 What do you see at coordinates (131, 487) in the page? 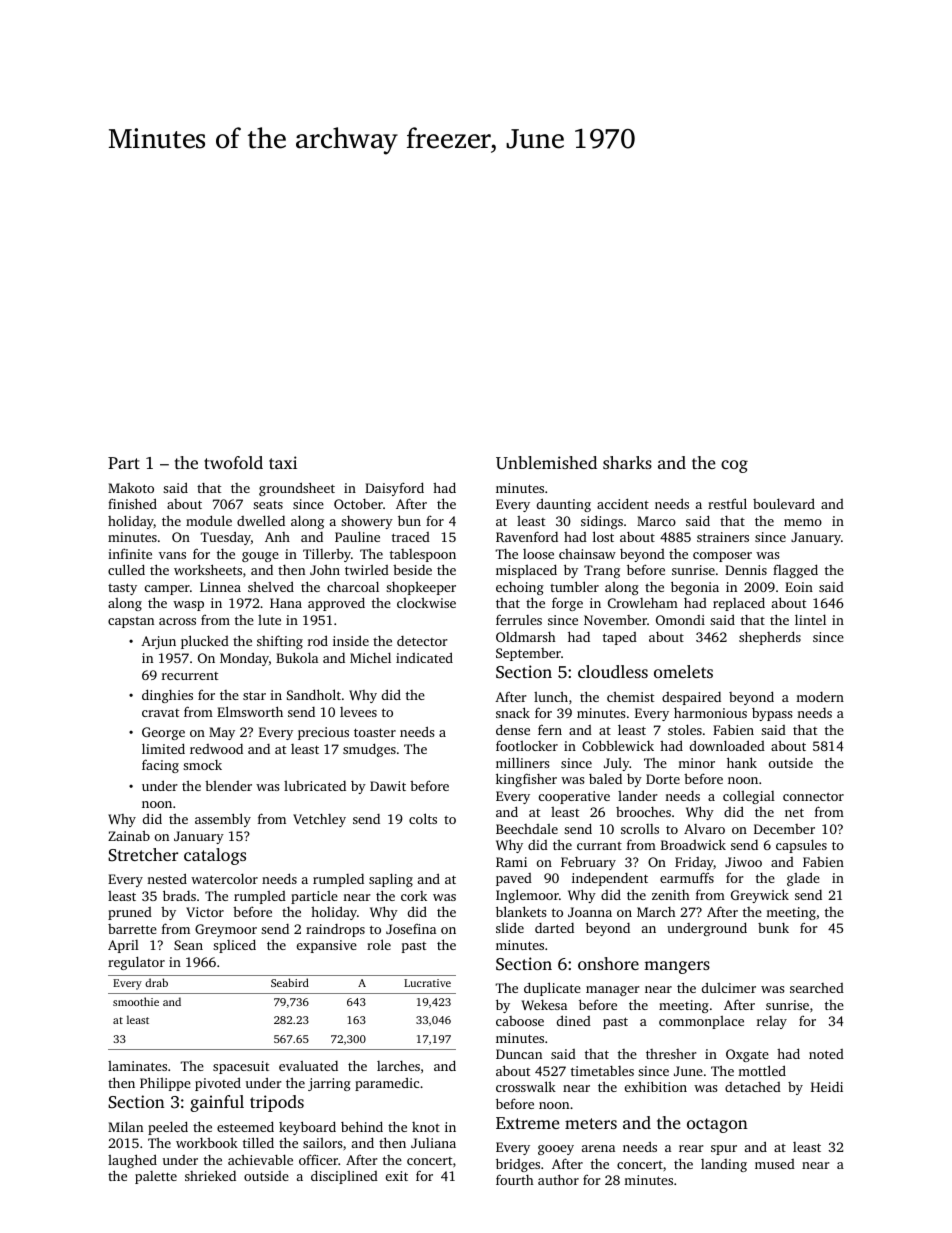
I see `Makoto` at bounding box center [131, 487].
